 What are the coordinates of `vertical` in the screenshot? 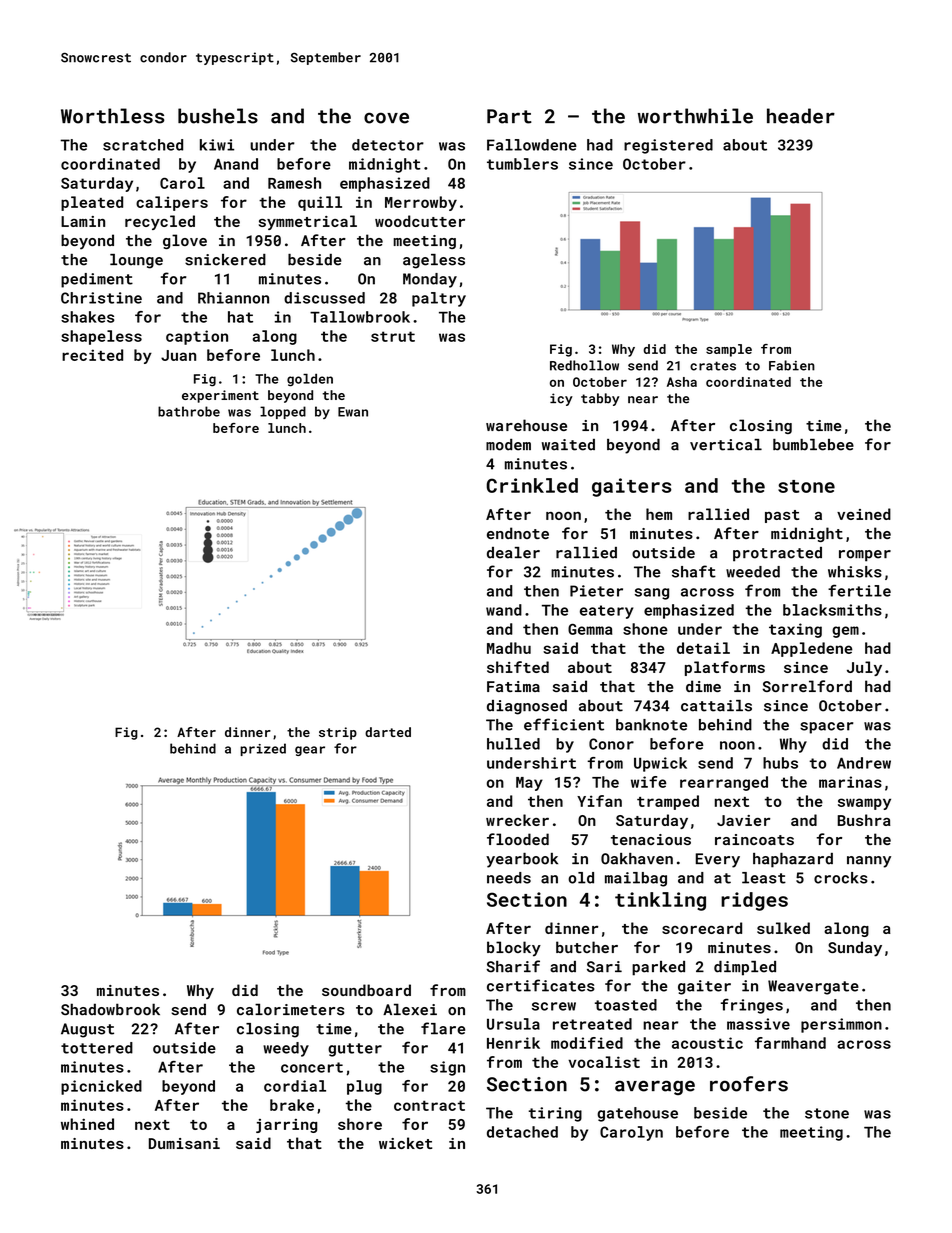 It's located at (726, 445).
